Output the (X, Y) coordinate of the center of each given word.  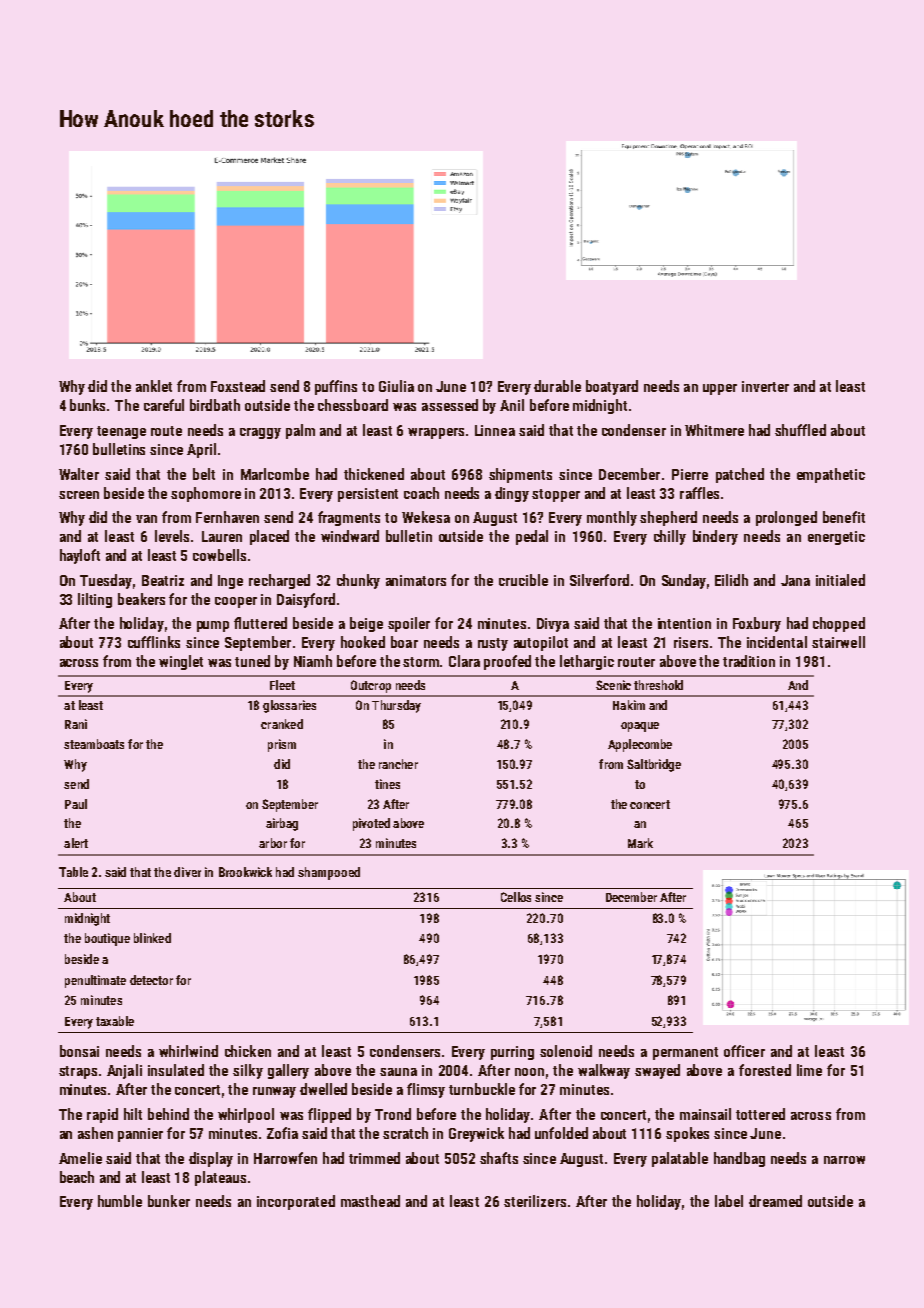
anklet (154, 386)
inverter (765, 386)
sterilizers (535, 1201)
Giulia (396, 386)
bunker (169, 1201)
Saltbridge (654, 765)
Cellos (516, 897)
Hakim (629, 705)
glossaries (289, 706)
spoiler (409, 624)
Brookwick (245, 872)
